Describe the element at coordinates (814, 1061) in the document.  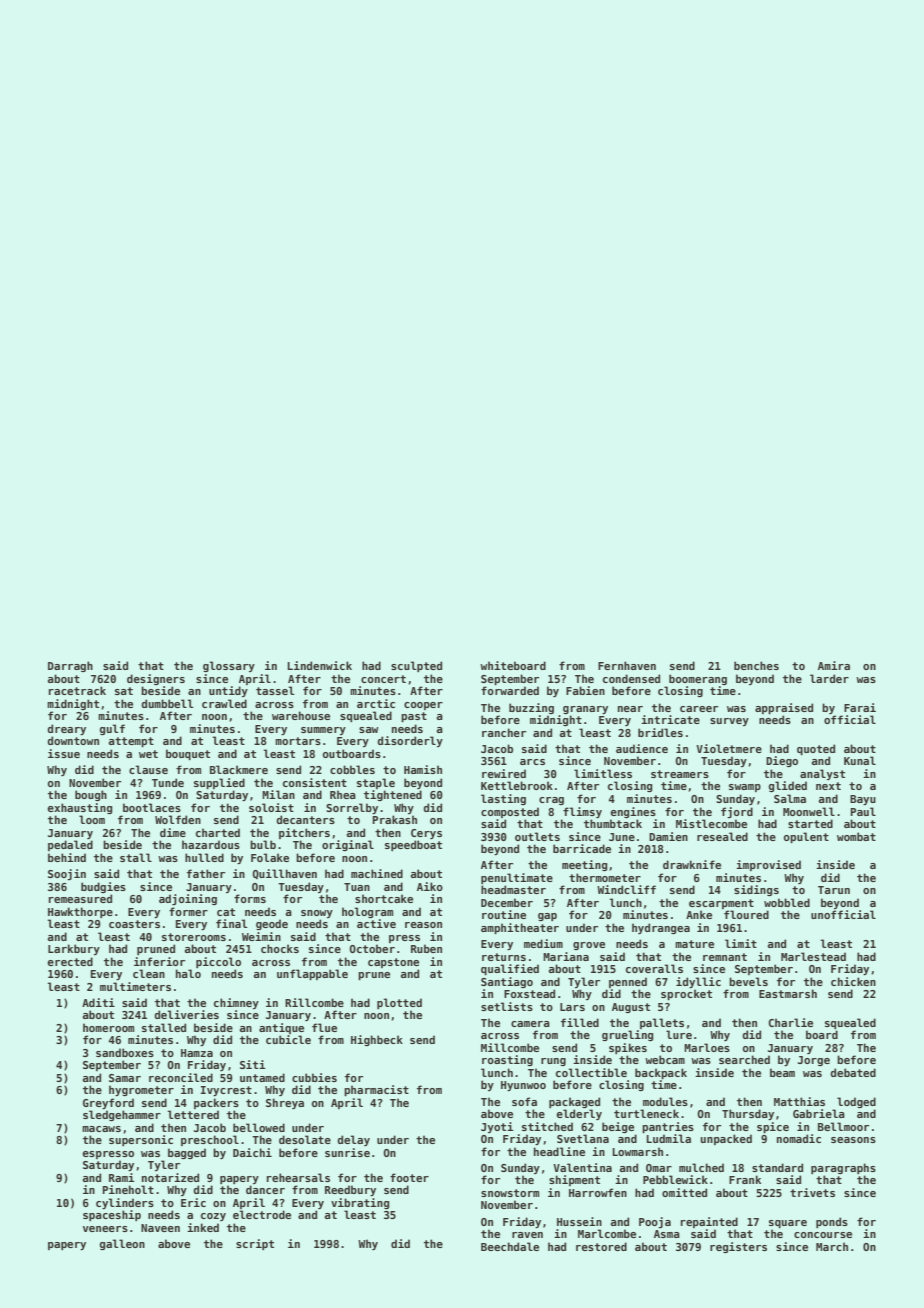
I see `Jorge` at that location.
